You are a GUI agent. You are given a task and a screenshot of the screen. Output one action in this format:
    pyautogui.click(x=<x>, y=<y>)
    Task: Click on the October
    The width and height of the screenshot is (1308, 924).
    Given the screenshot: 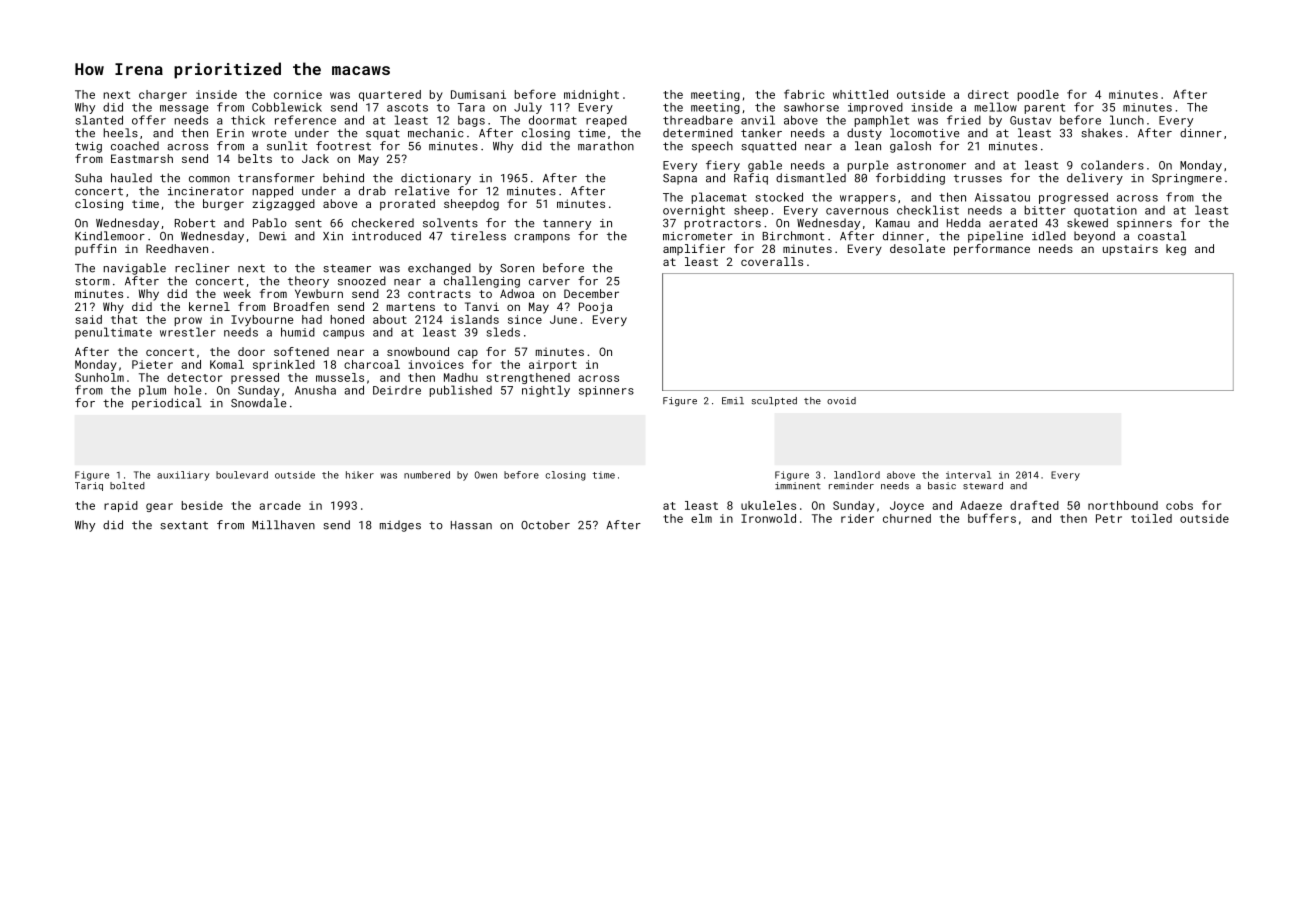 What is the action you would take?
    pyautogui.click(x=545, y=525)
